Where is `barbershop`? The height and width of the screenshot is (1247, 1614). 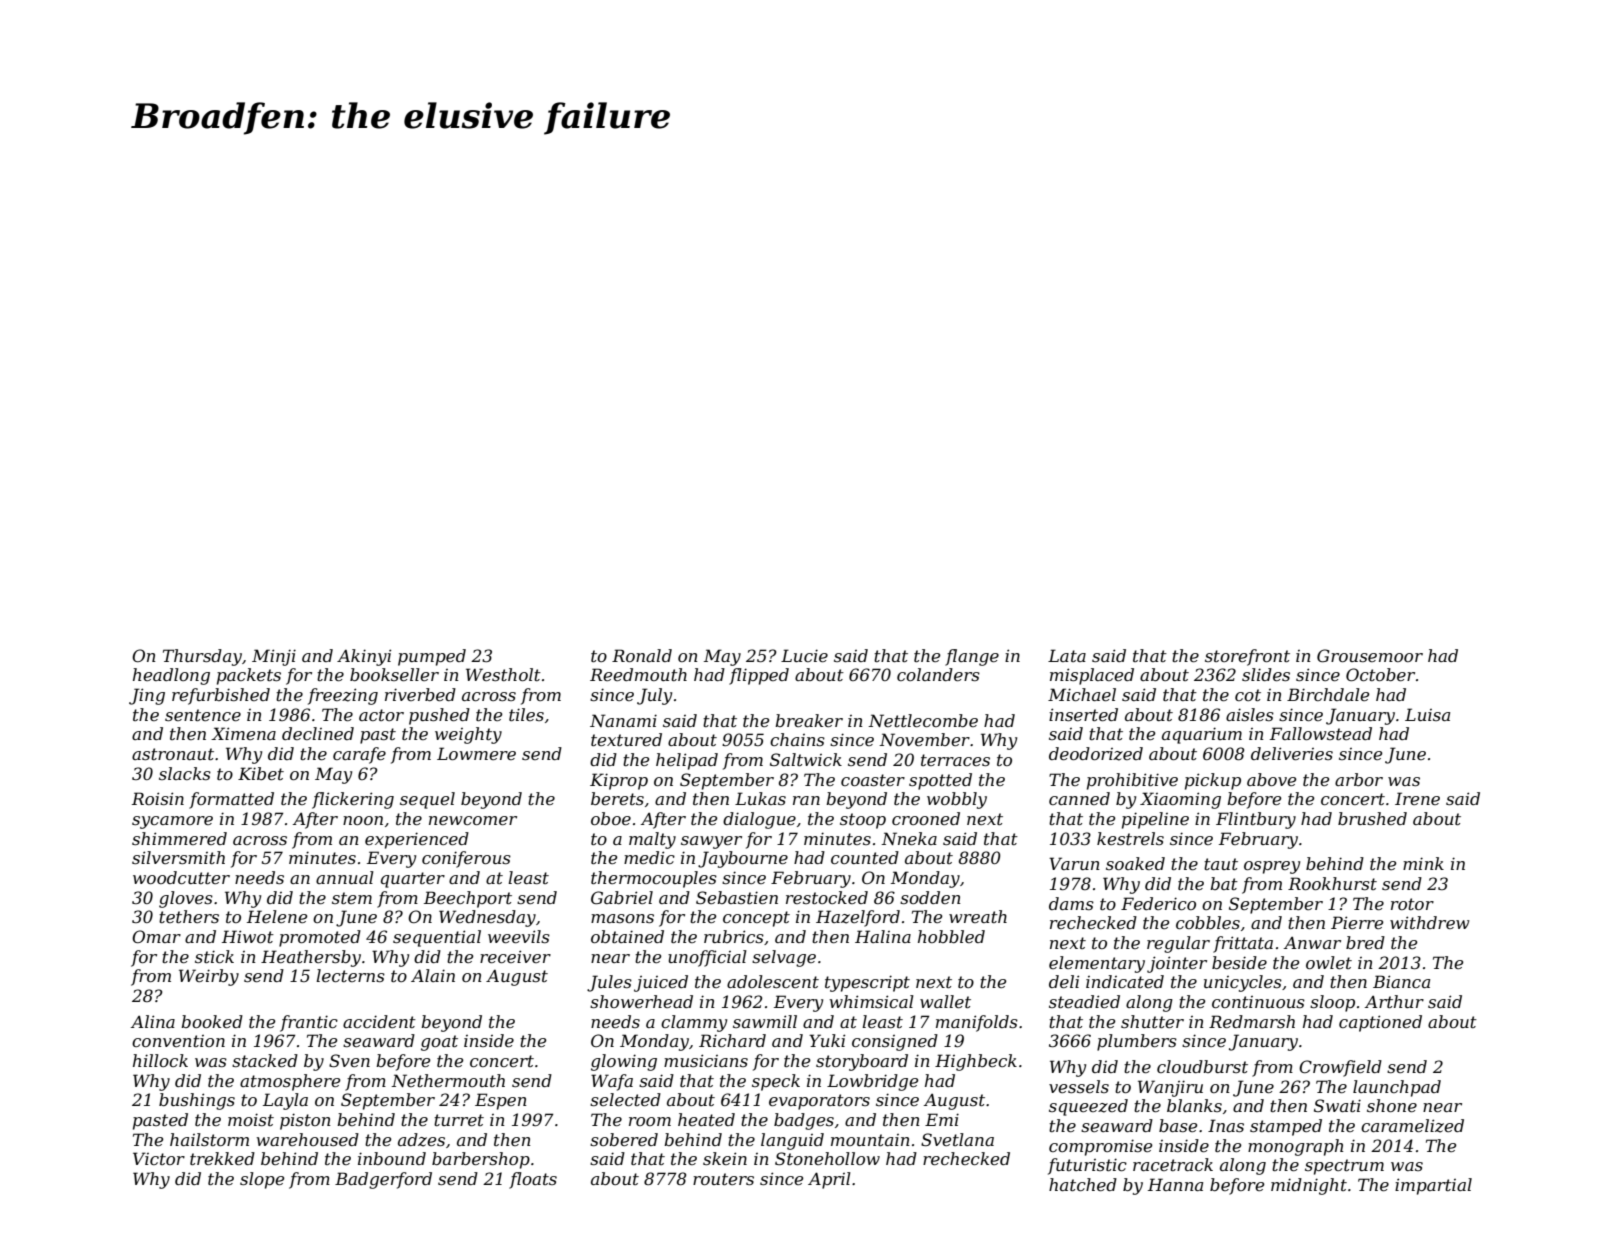 barbershop is located at coordinates (481, 1160).
